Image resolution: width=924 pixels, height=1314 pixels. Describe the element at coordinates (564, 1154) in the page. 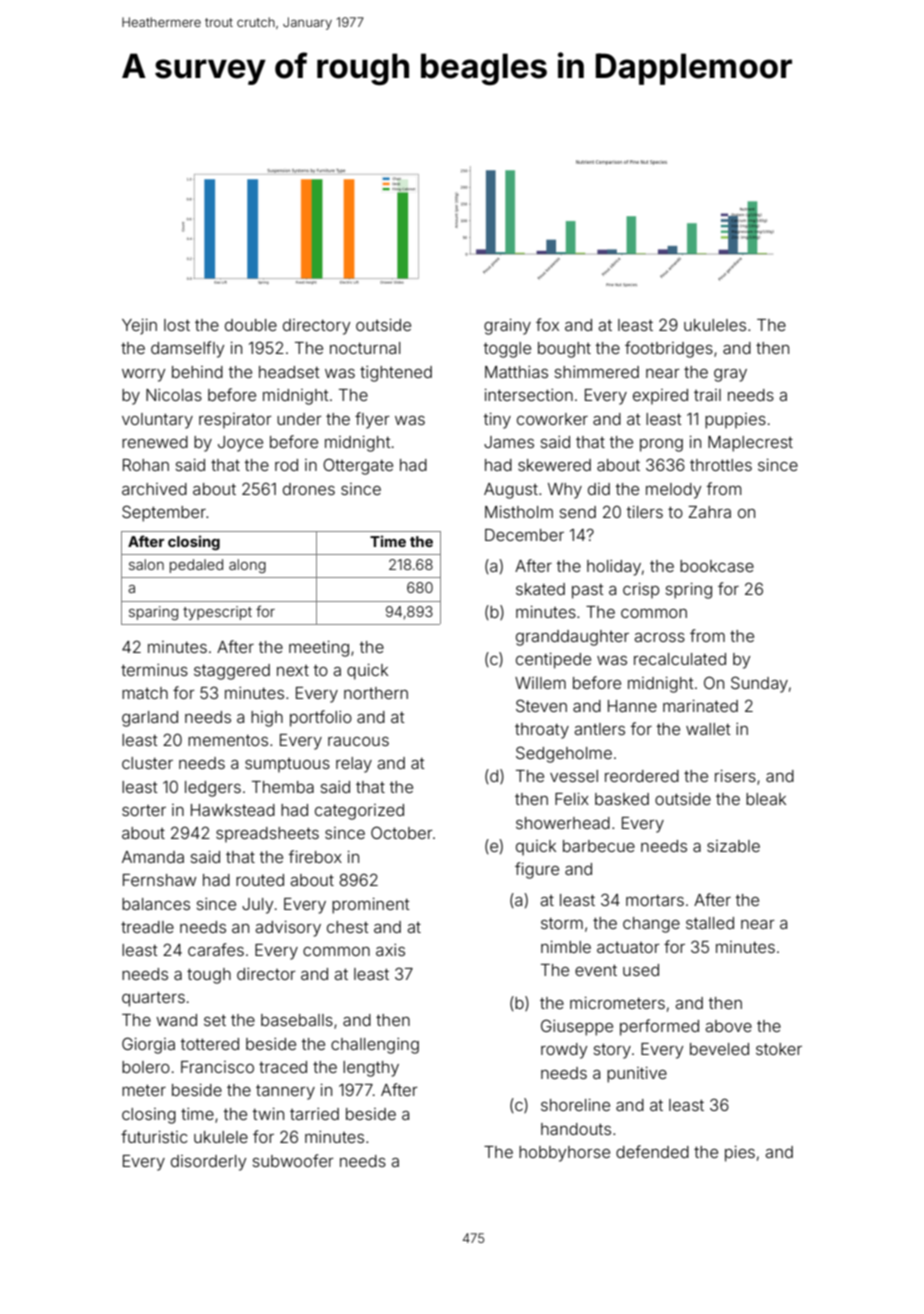

I see `hobbyhorse` at that location.
